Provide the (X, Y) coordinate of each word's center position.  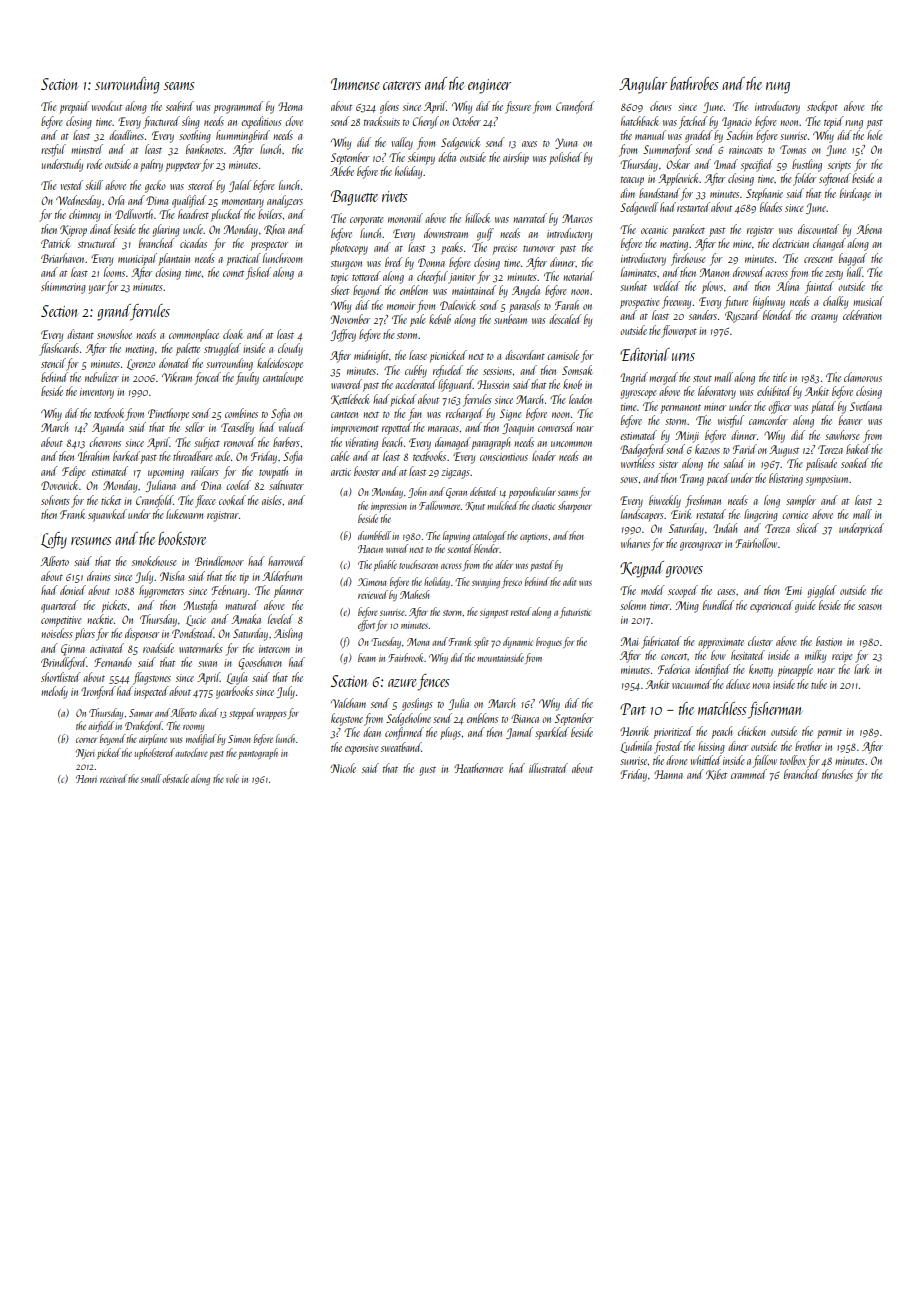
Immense (355, 84)
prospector (269, 246)
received (113, 778)
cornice (795, 515)
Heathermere (478, 768)
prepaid (74, 107)
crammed (749, 774)
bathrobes (694, 83)
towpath (273, 472)
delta (447, 157)
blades (771, 207)
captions (533, 537)
